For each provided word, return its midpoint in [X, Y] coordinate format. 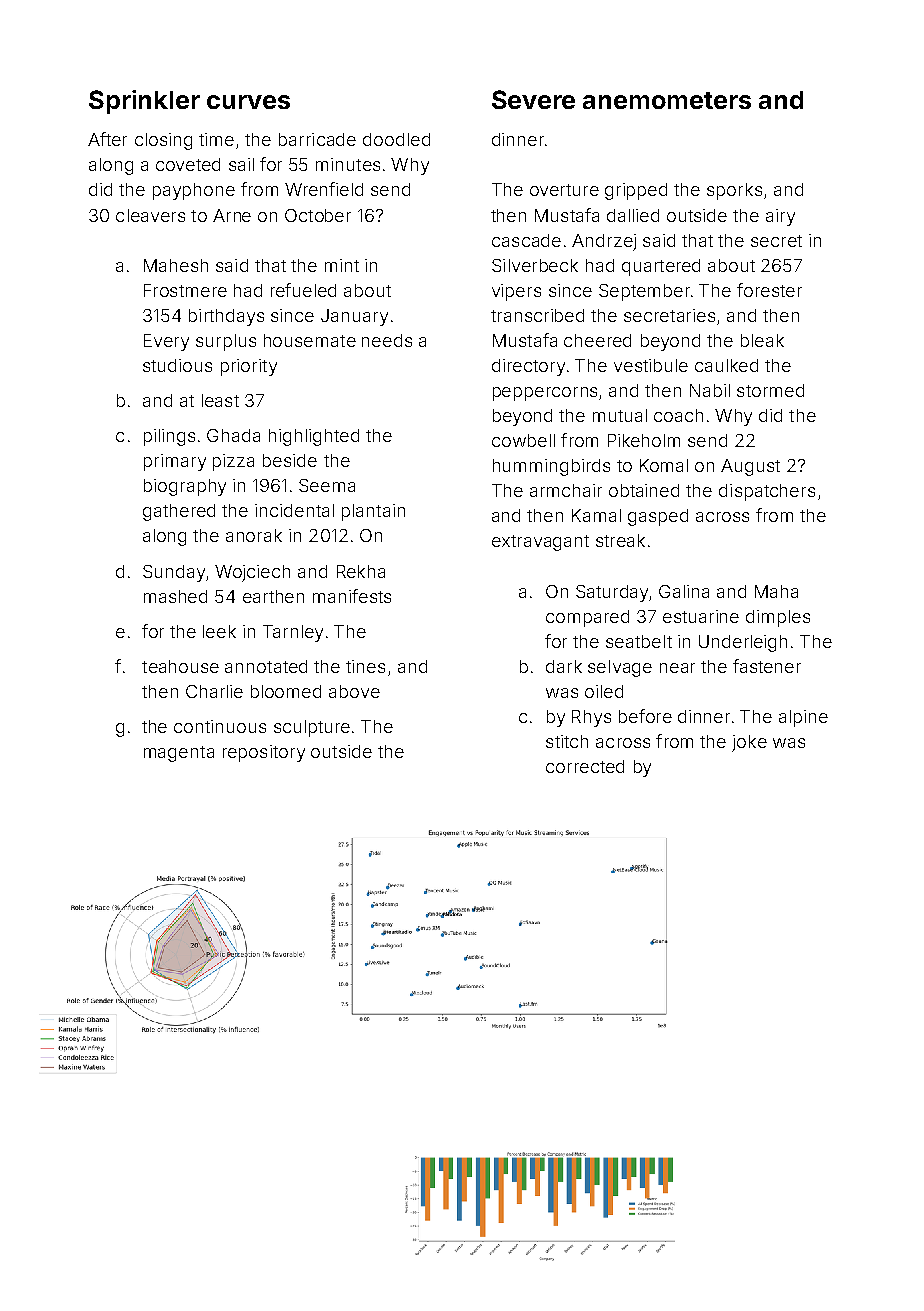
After [107, 139]
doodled [396, 139]
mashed [175, 596]
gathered [179, 512]
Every [166, 342]
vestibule [651, 365]
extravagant [540, 543]
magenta [179, 754]
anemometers [667, 100]
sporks [734, 191]
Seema [327, 485]
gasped [658, 517]
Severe [533, 99]
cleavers [150, 215]
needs [387, 340]
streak [620, 540]
